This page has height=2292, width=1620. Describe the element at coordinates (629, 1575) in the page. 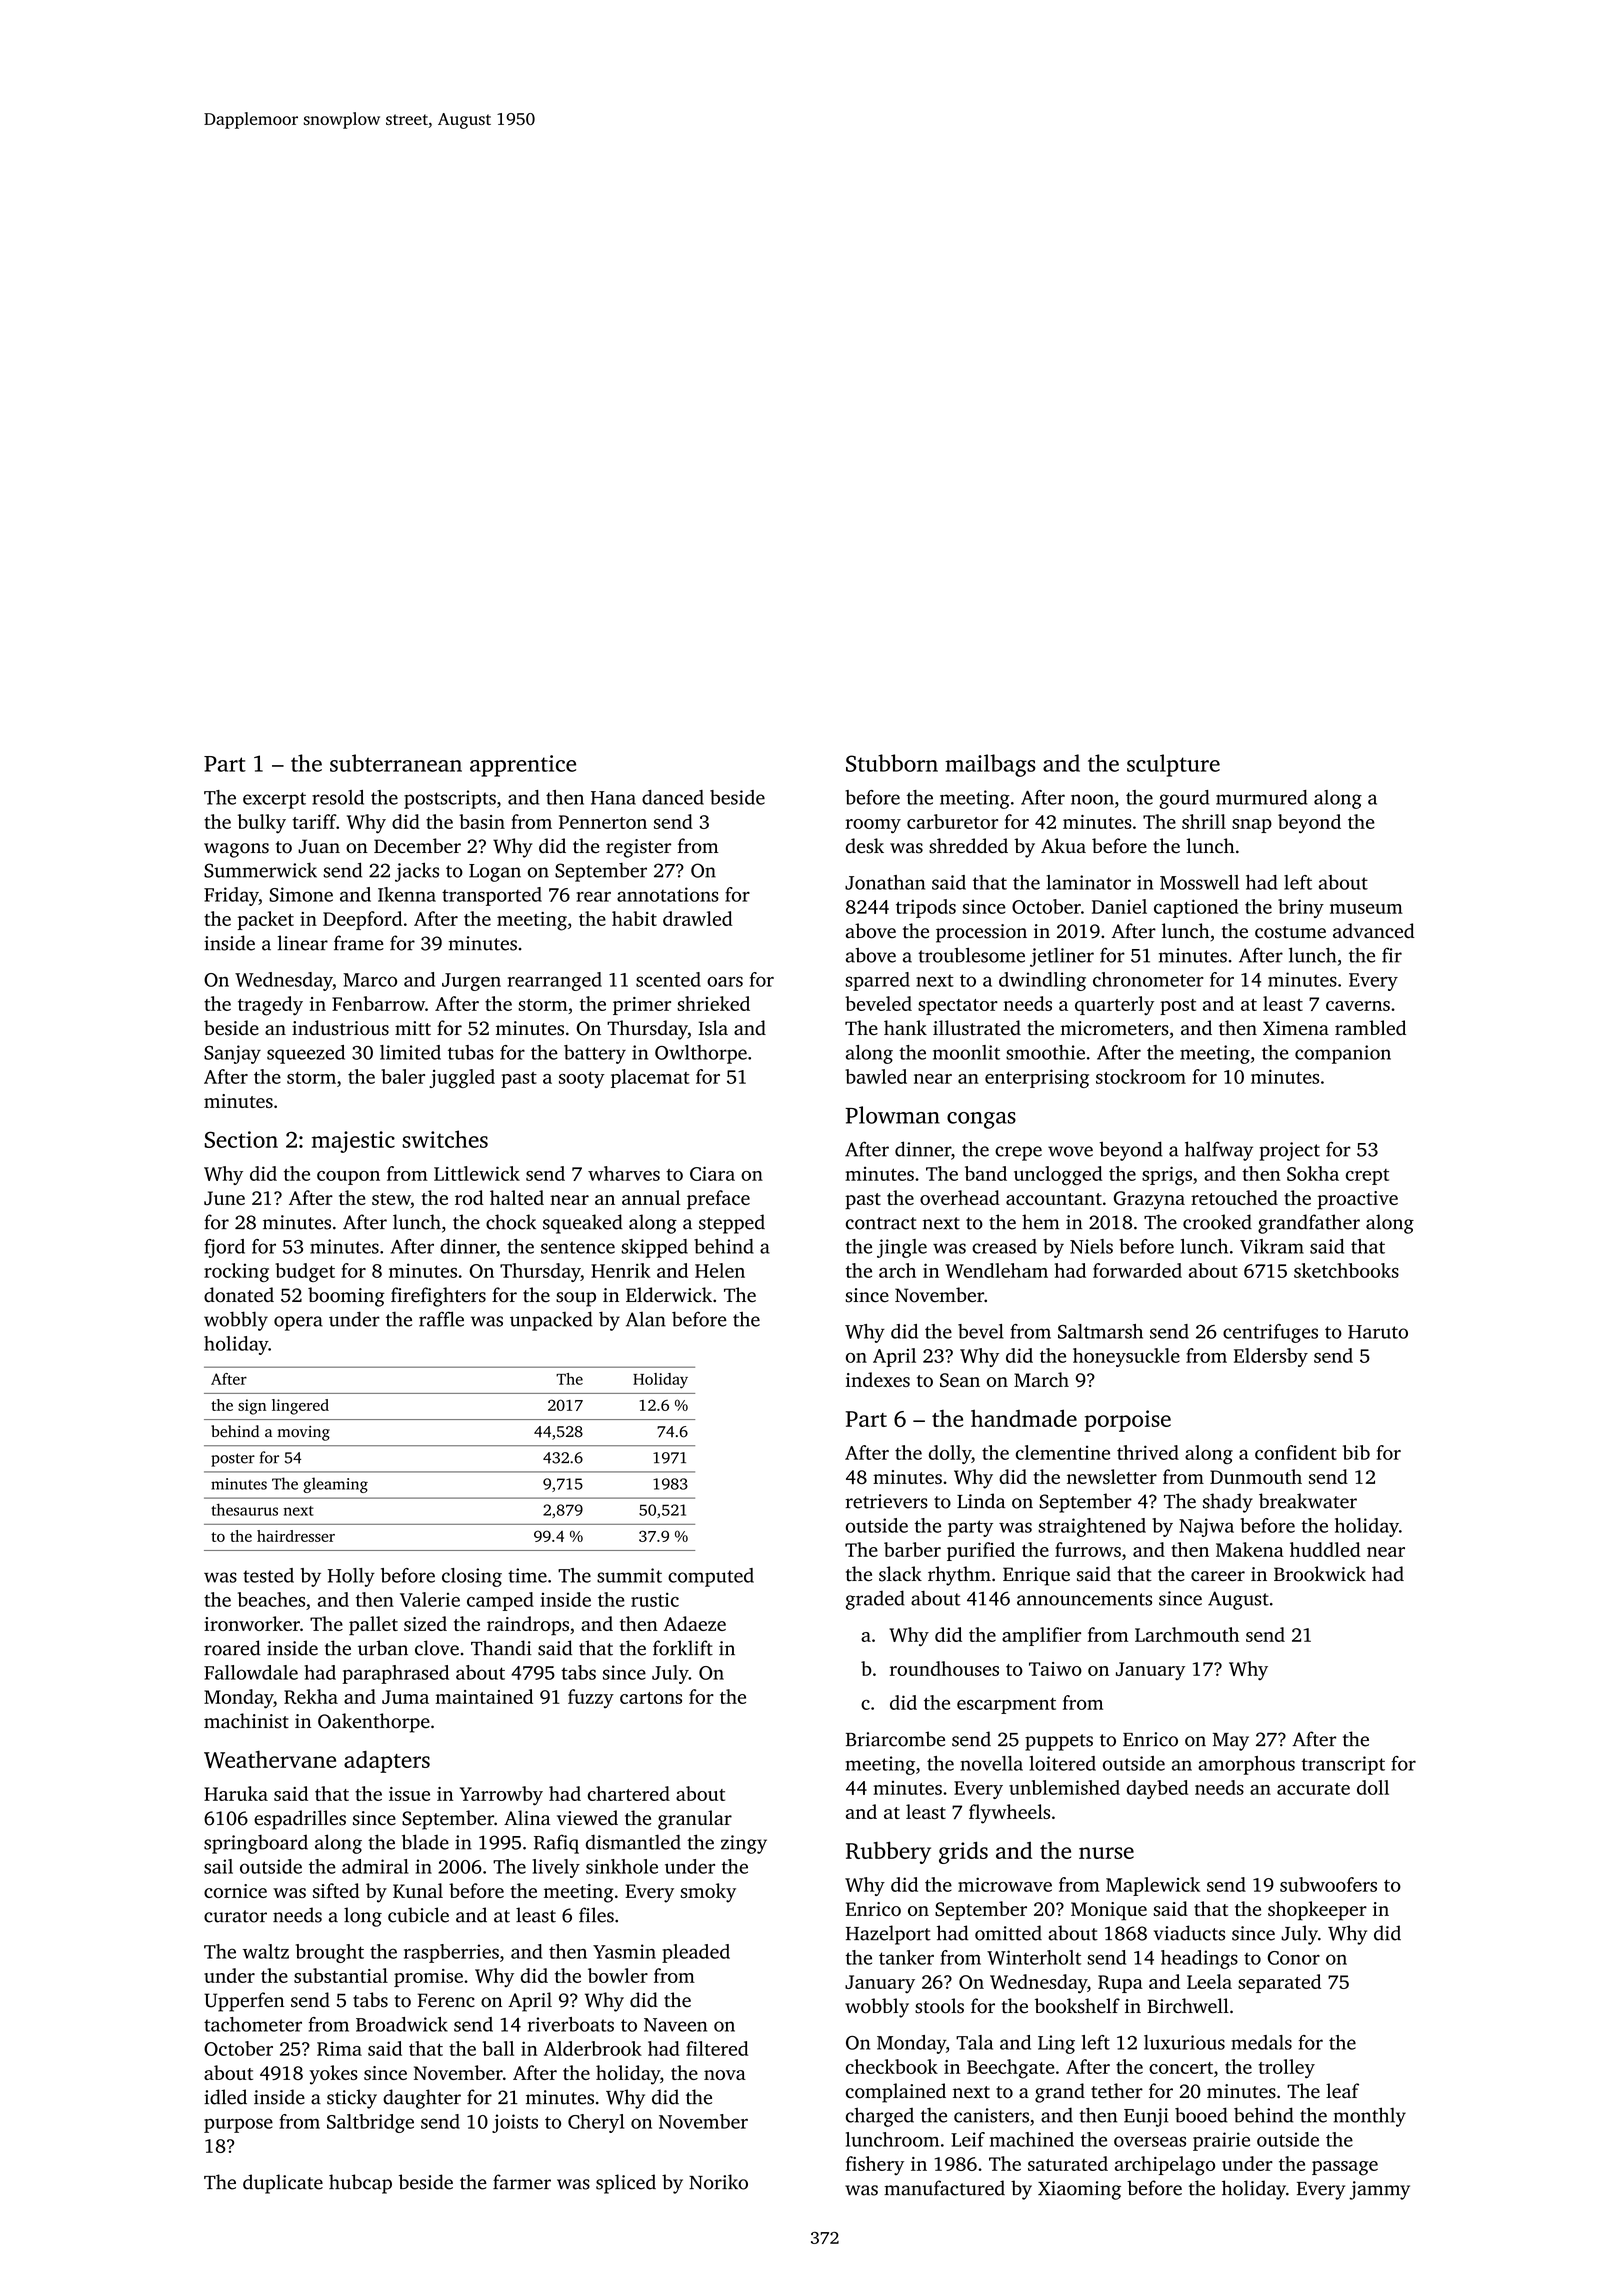

I see `summit` at that location.
